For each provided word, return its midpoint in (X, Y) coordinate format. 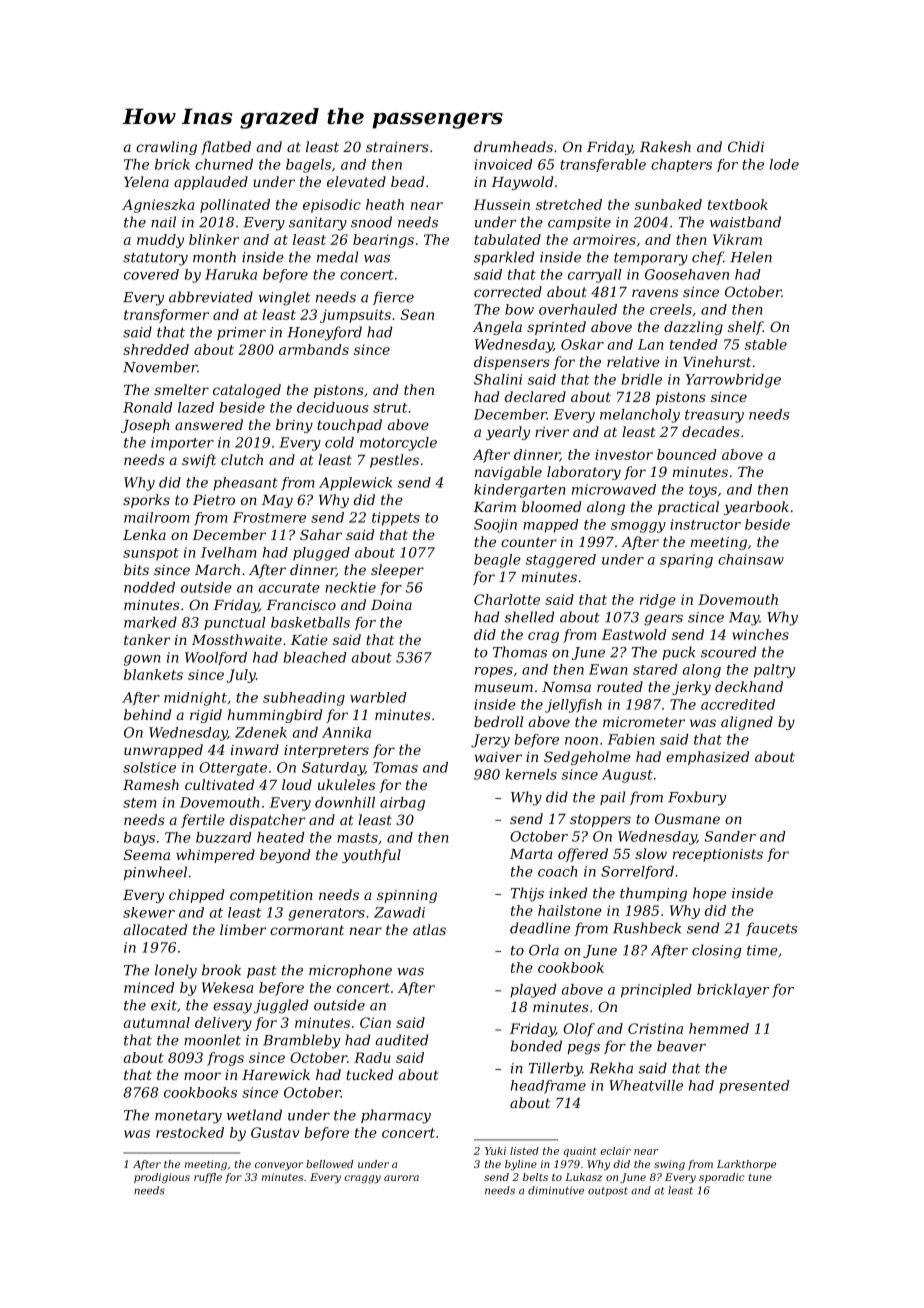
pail (612, 798)
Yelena (146, 181)
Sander (730, 836)
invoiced (503, 164)
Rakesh (665, 146)
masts (357, 838)
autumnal (157, 1022)
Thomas (520, 652)
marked (150, 622)
